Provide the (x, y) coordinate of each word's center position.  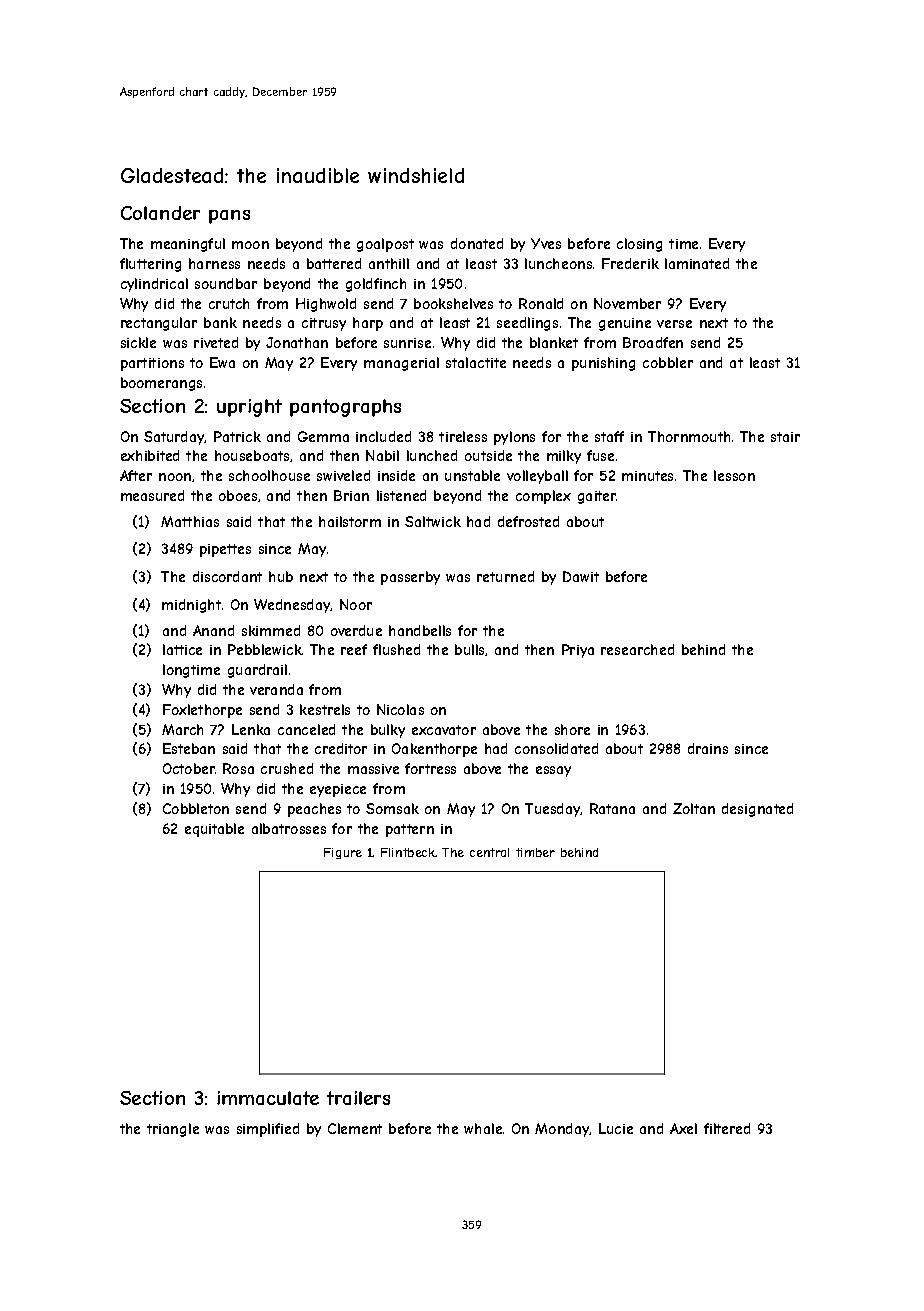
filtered (727, 1128)
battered (334, 263)
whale (483, 1128)
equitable (214, 830)
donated (477, 243)
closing (639, 245)
